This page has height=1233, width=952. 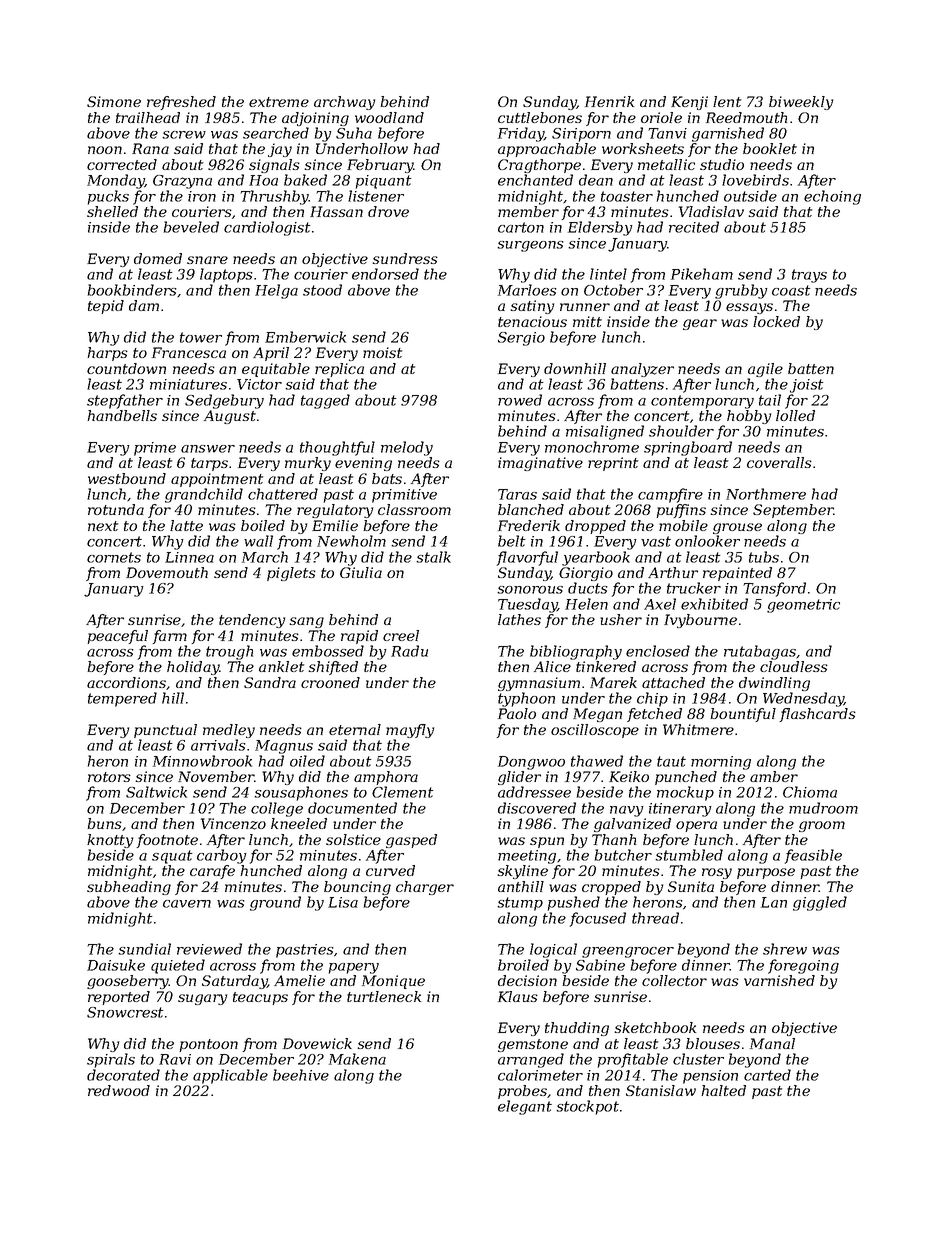 I want to click on Cragthorpe, so click(x=539, y=166).
